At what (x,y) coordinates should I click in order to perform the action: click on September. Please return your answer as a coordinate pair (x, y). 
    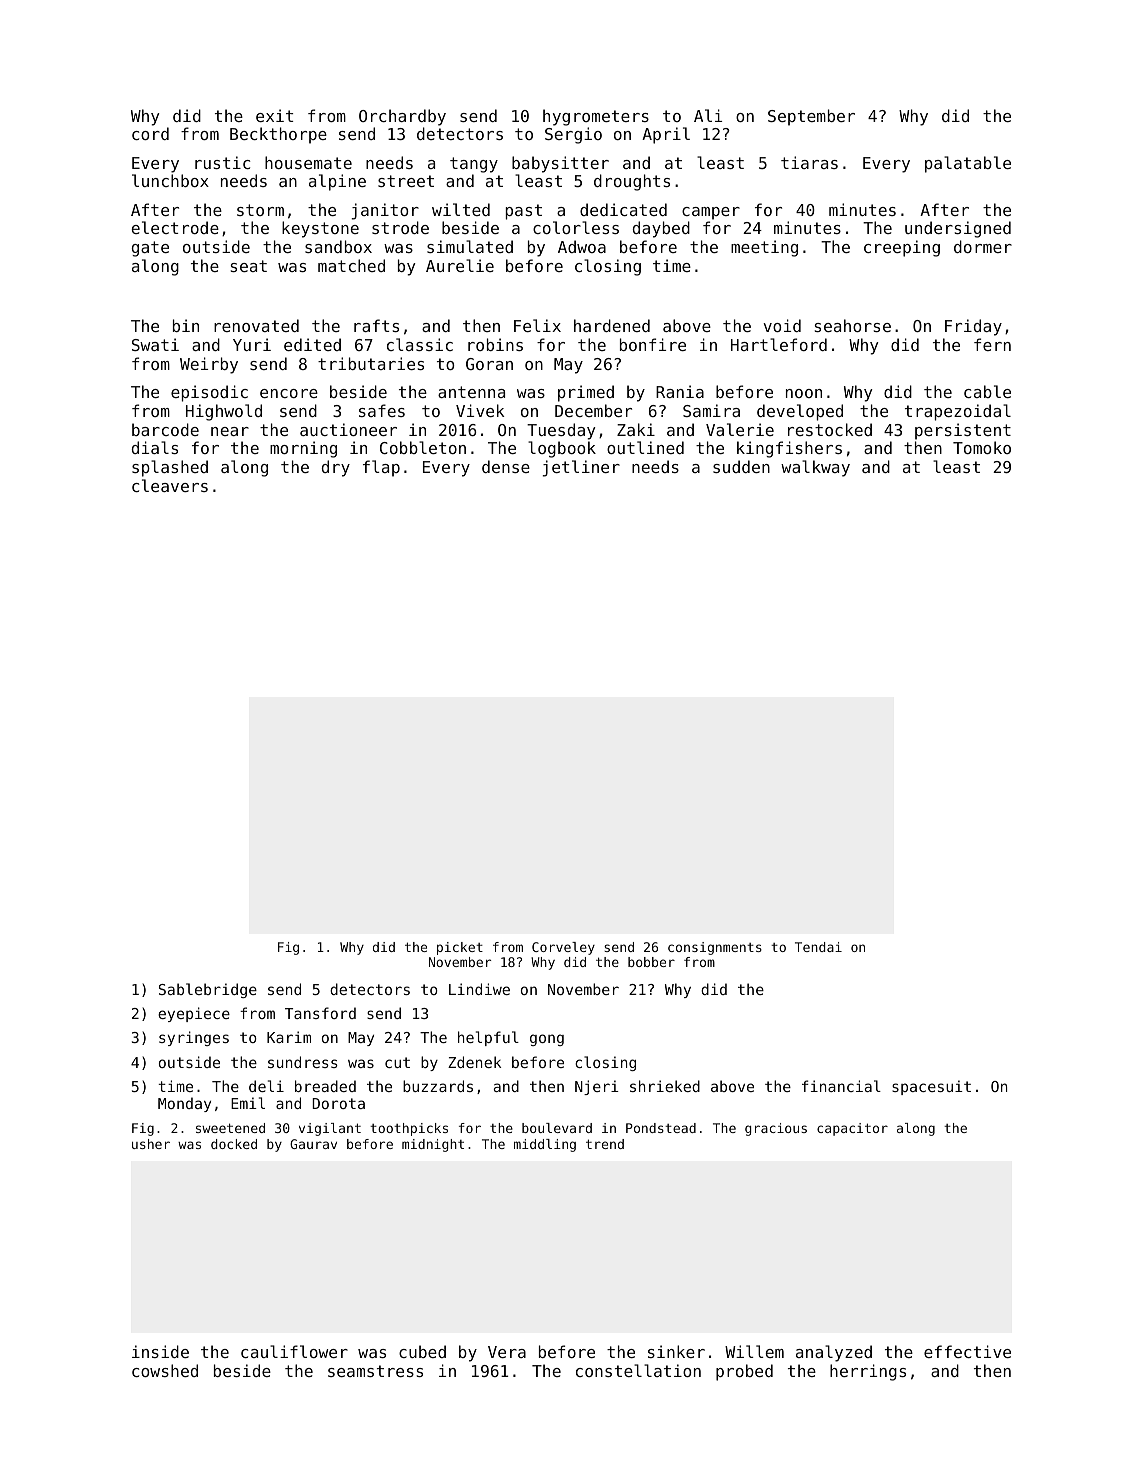
    Looking at the image, I should click on (811, 117).
